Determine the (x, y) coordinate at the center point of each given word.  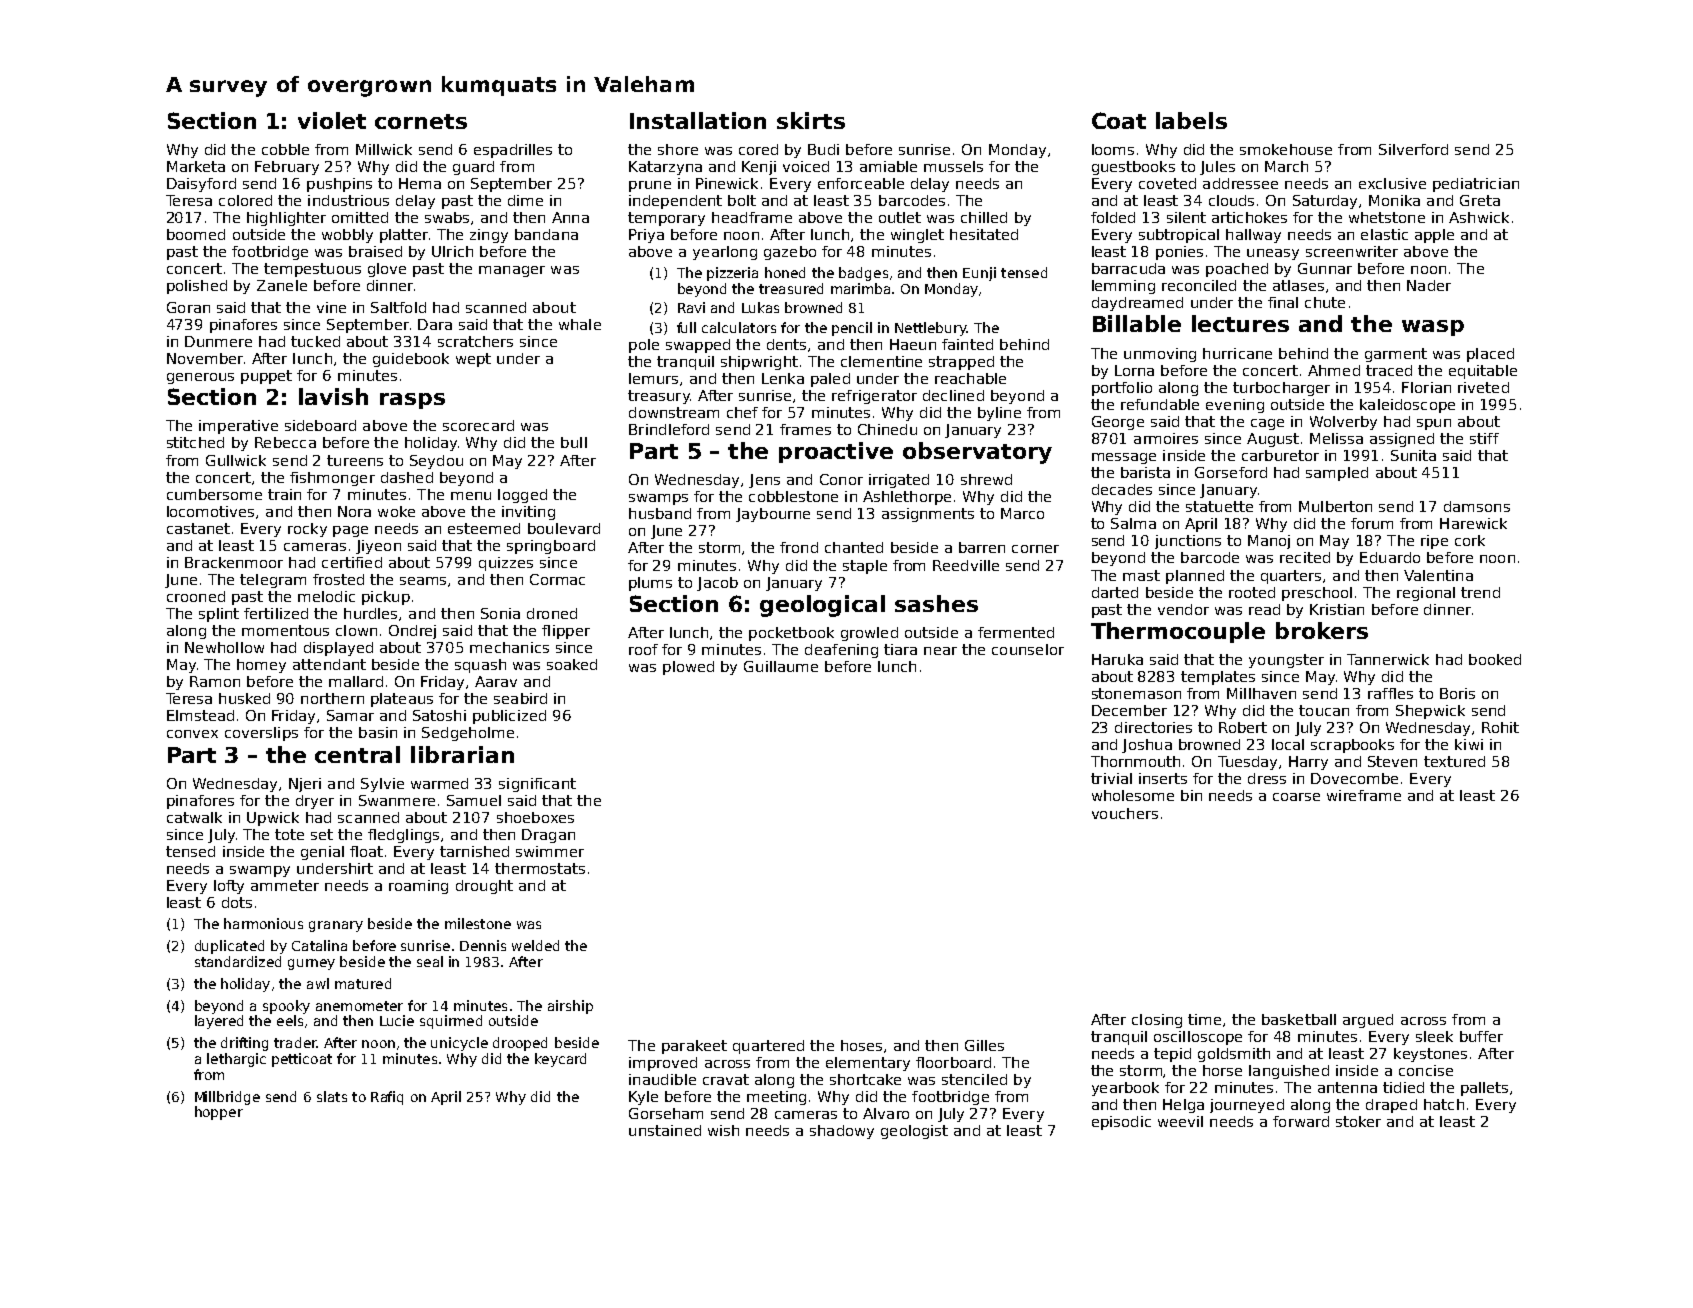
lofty (229, 887)
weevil (1180, 1121)
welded (535, 945)
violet (332, 120)
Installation (698, 120)
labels (1191, 120)
